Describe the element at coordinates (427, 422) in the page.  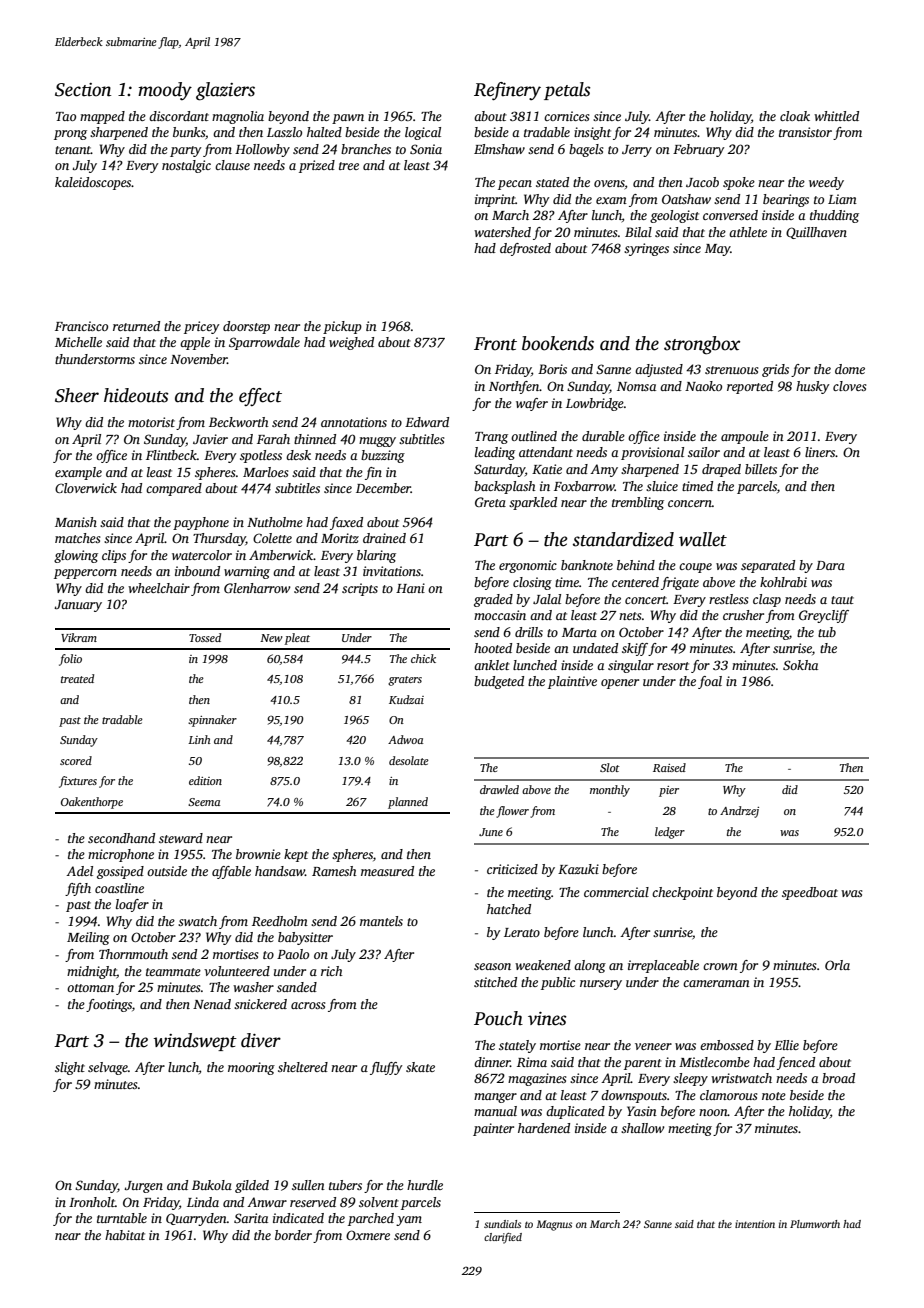
I see `Edward` at that location.
